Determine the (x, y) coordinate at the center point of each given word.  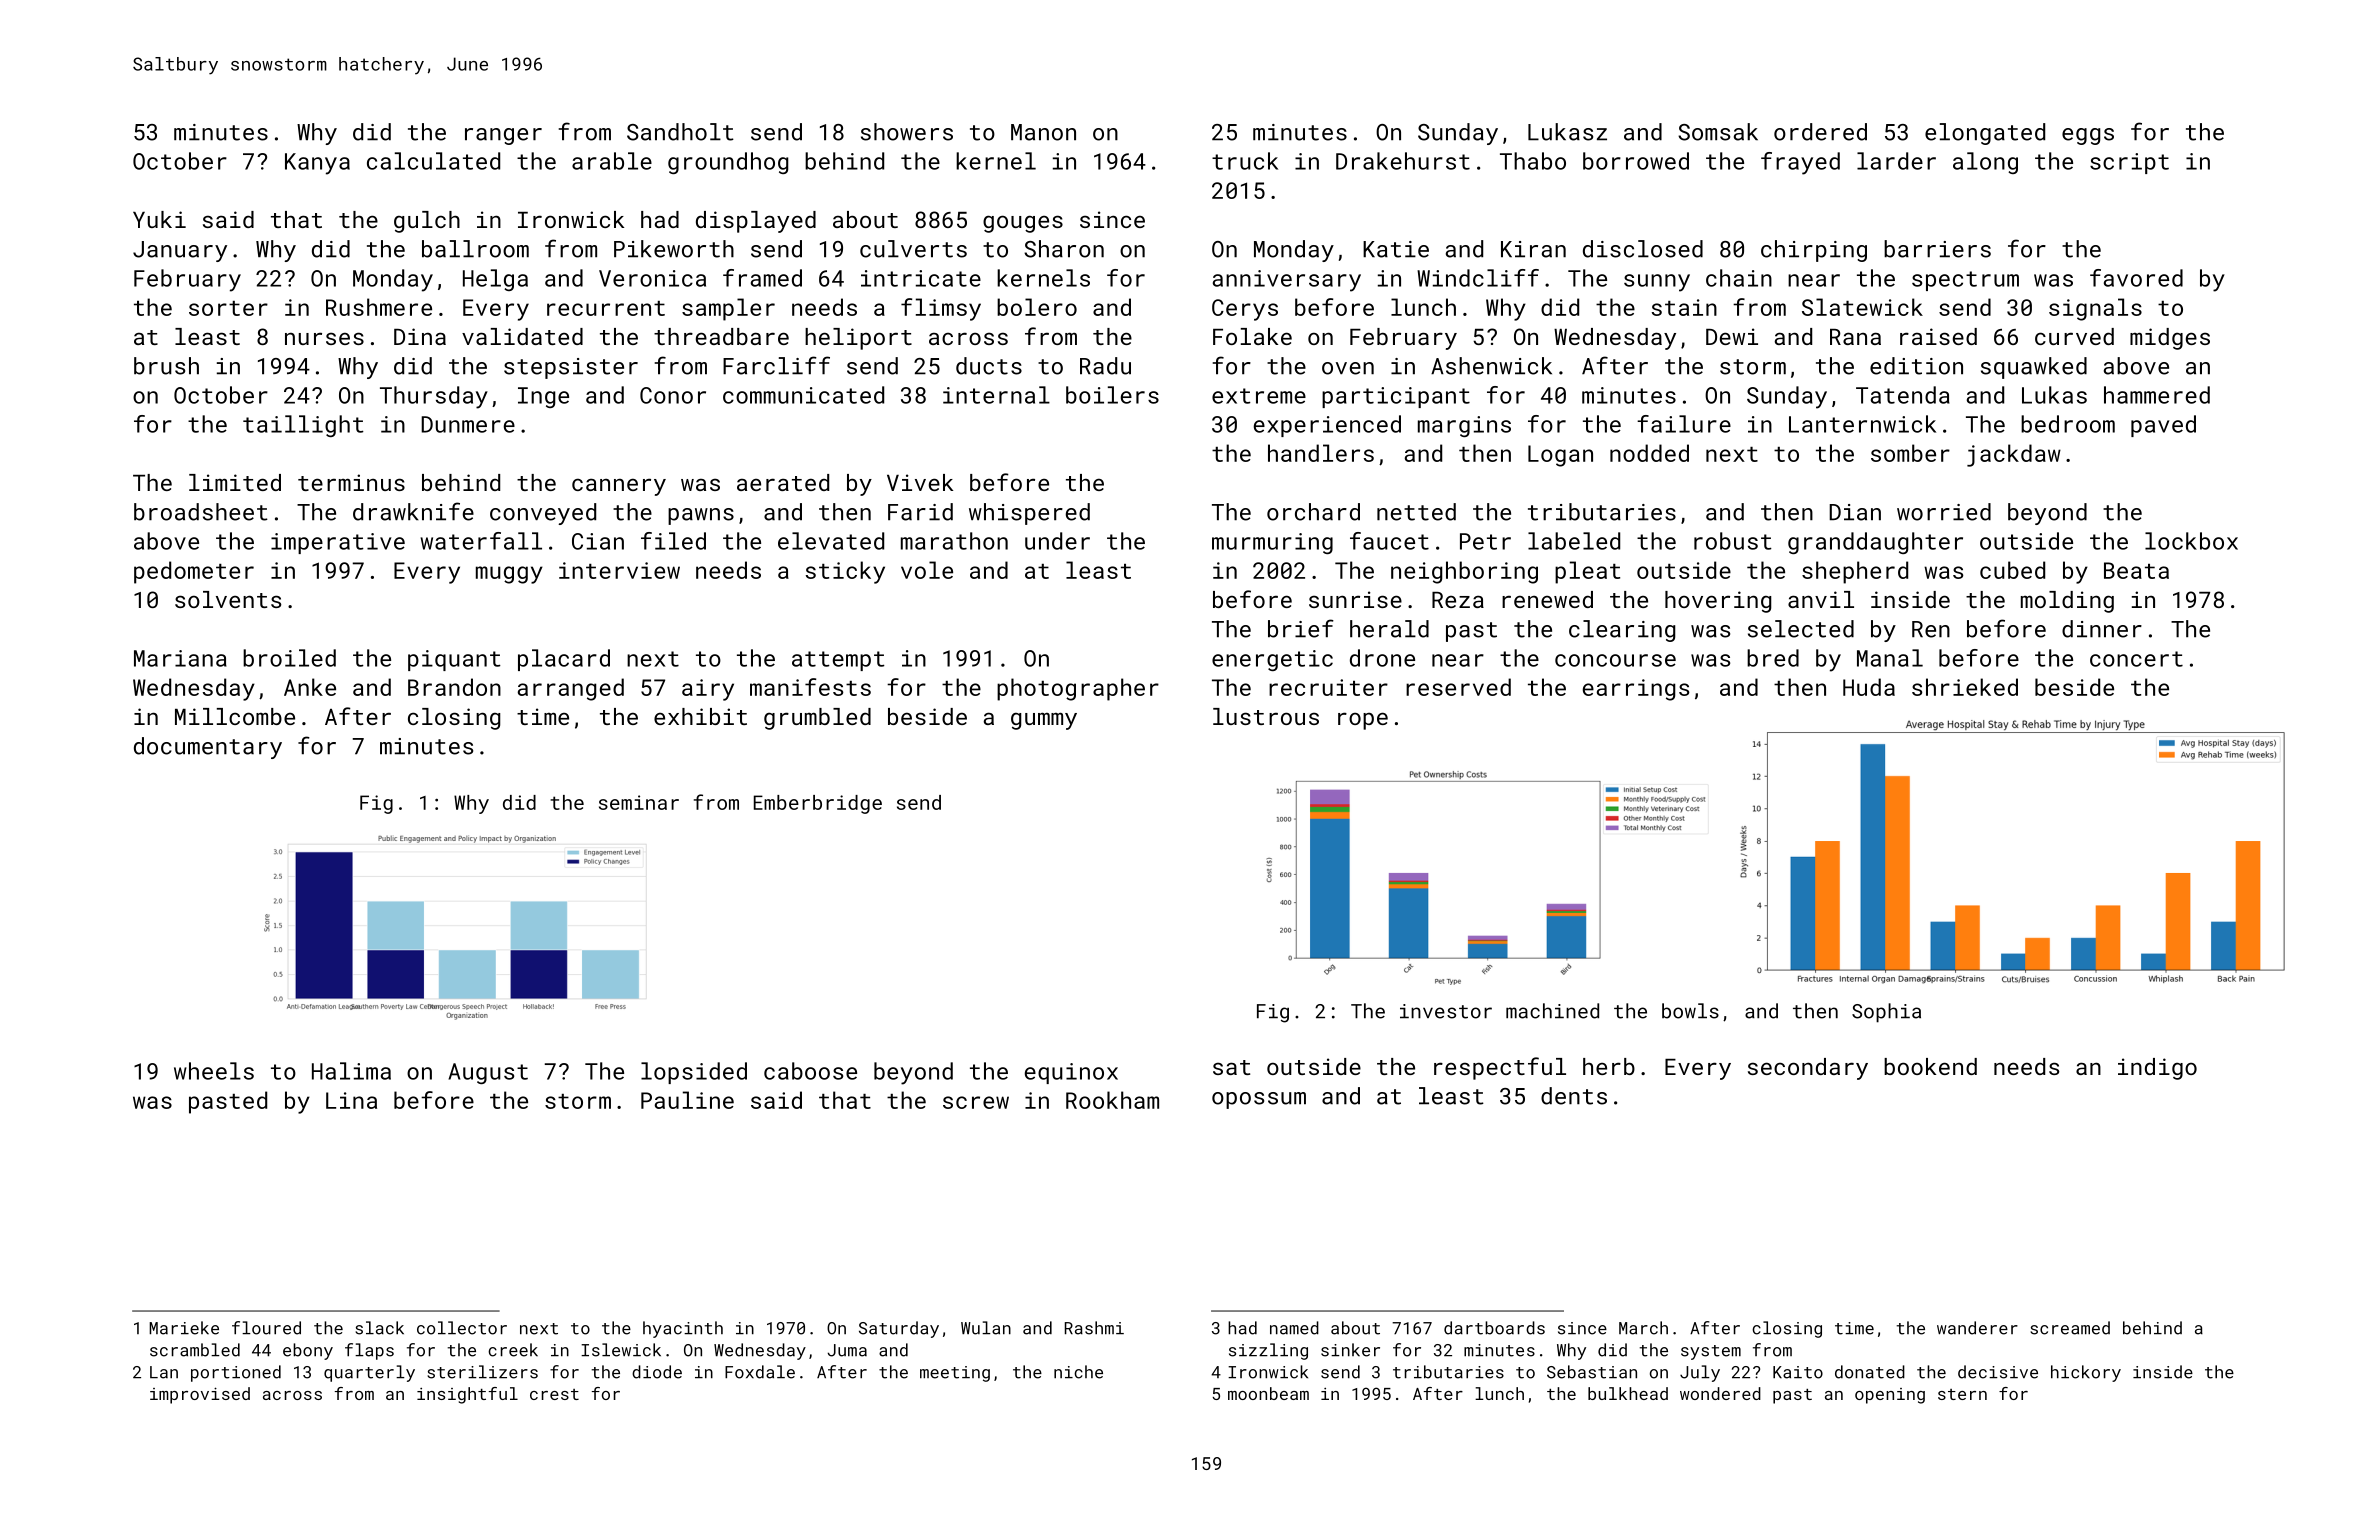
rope (1363, 721)
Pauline (687, 1100)
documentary (208, 748)
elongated (1985, 134)
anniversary (1287, 281)
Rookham (1112, 1100)
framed (762, 278)
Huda (1869, 687)
